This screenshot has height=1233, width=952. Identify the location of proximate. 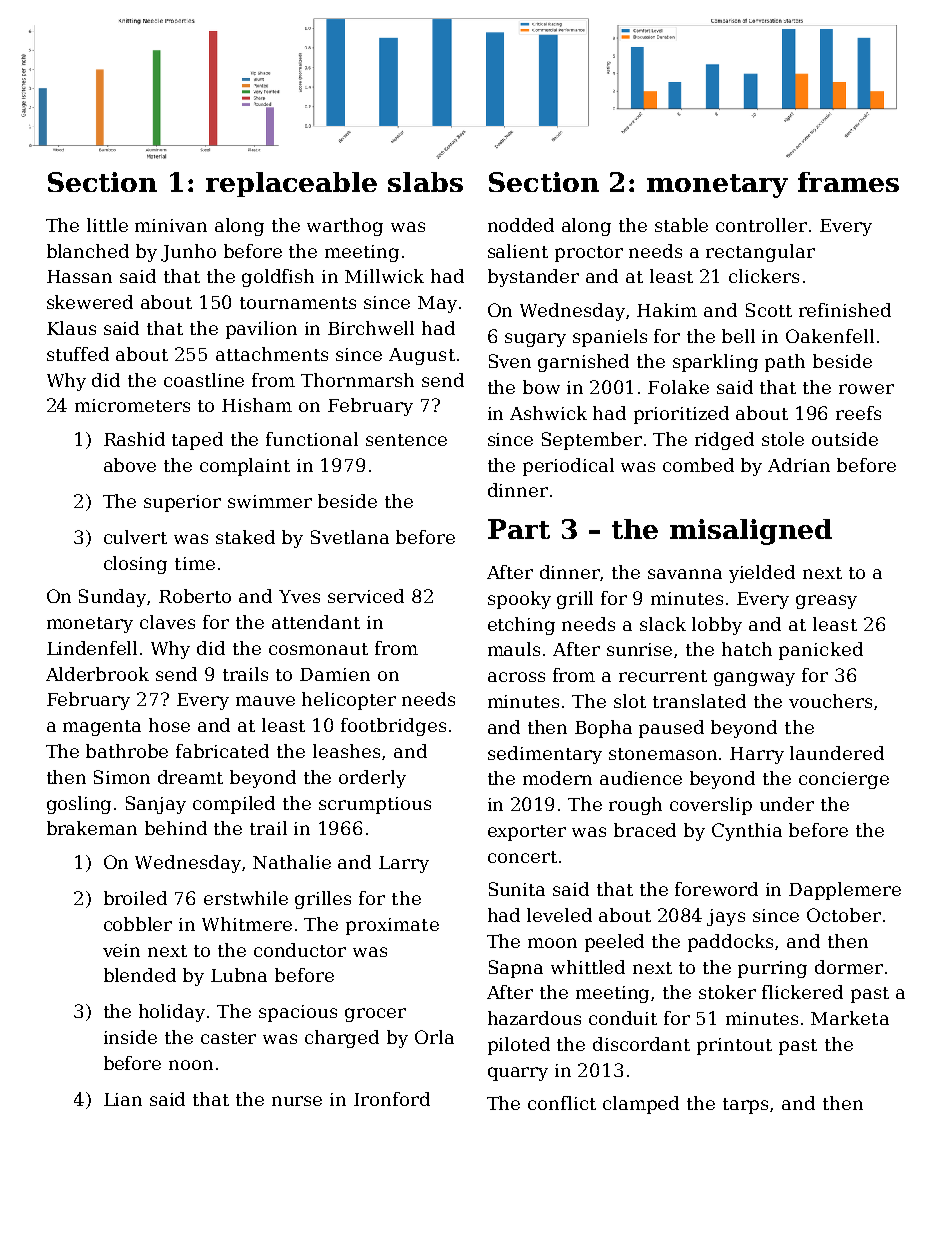
(392, 926).
